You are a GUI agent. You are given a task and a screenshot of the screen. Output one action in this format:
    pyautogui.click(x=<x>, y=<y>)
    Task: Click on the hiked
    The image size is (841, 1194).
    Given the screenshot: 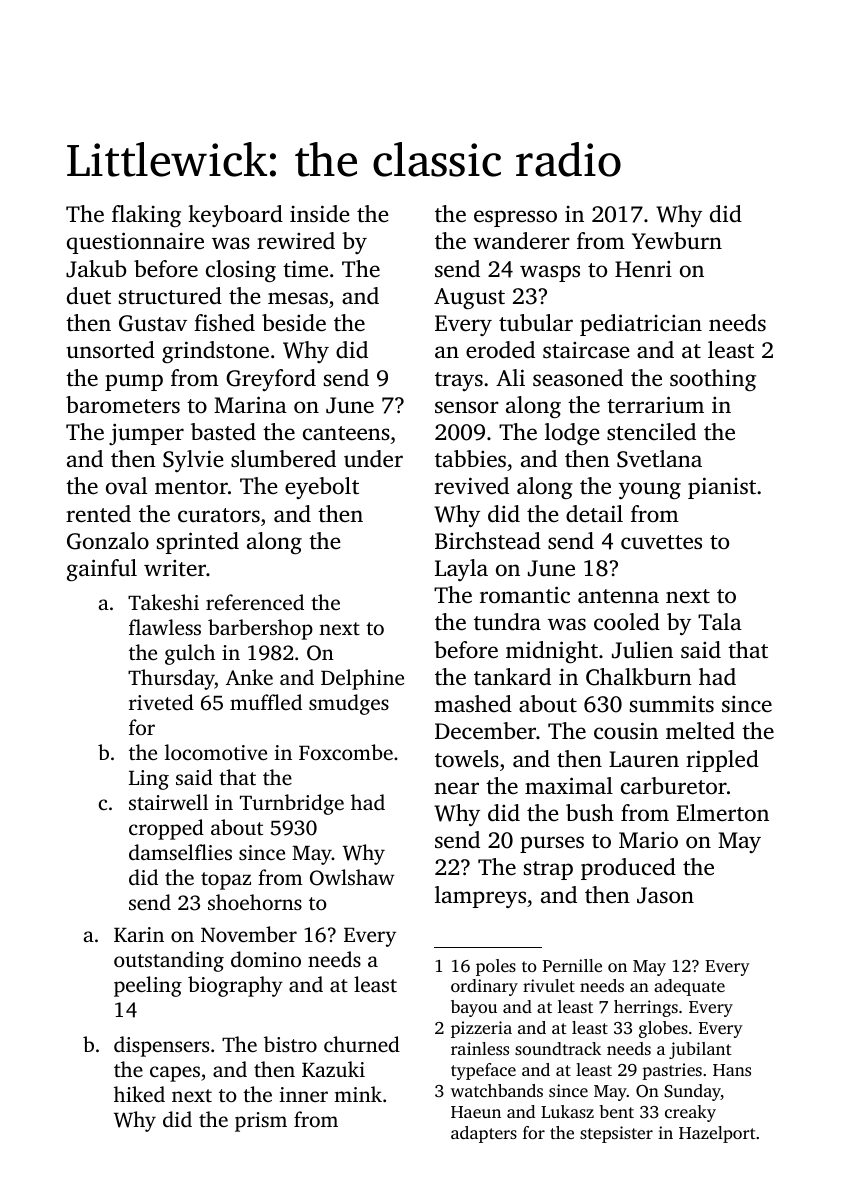 What is the action you would take?
    pyautogui.click(x=139, y=1094)
